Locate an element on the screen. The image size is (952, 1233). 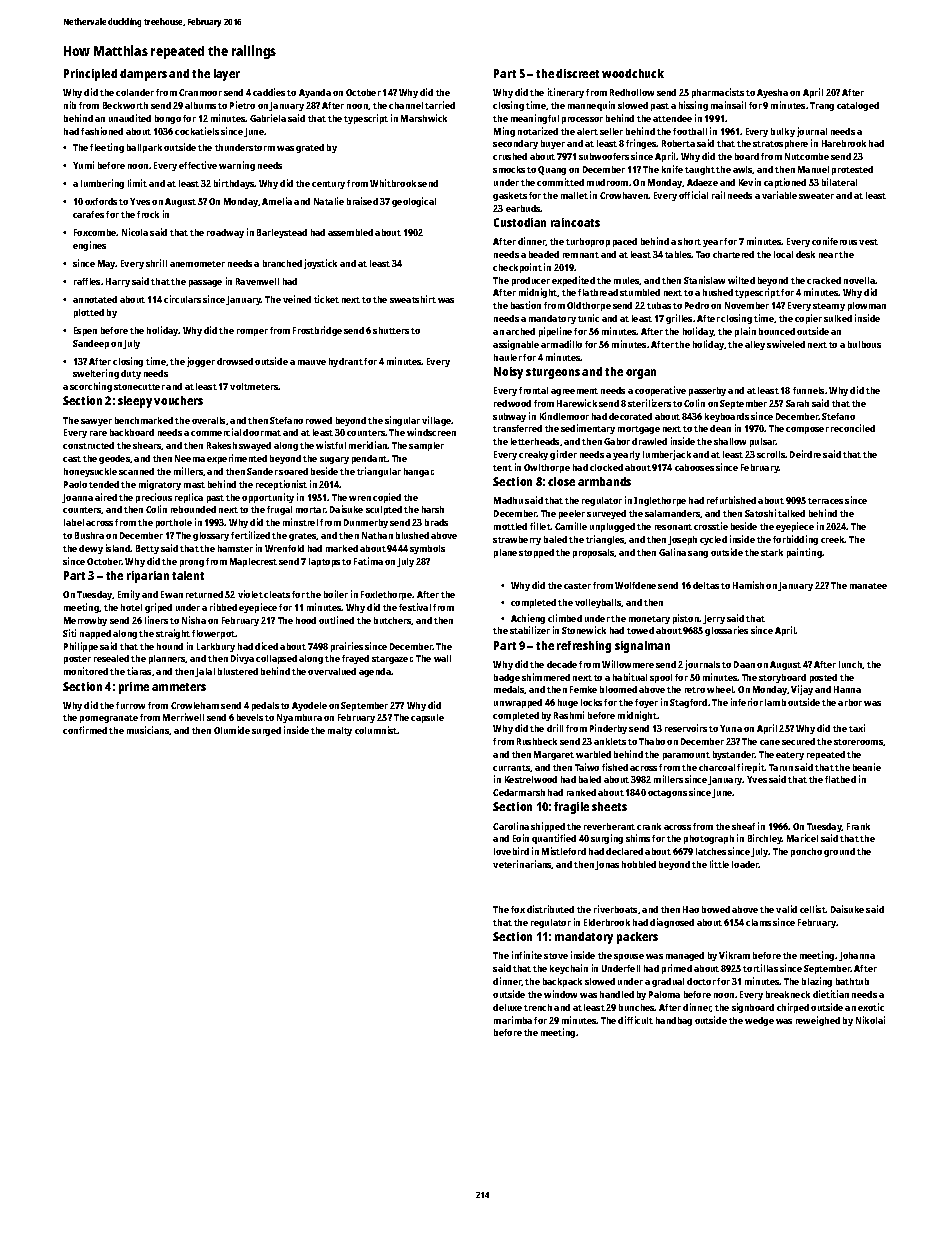
bastion is located at coordinates (526, 305).
